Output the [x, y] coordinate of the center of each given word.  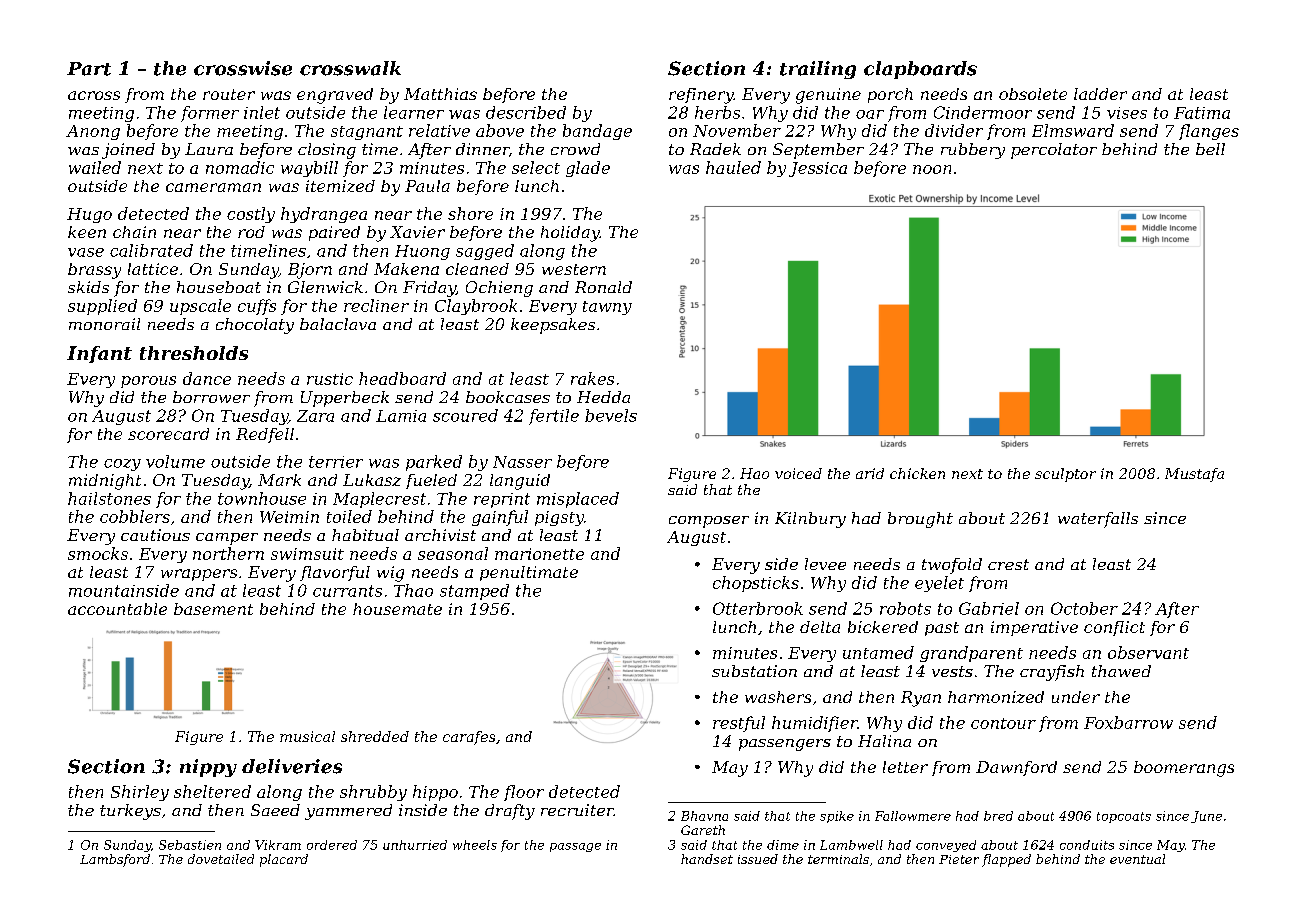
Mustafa [1194, 475]
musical [307, 736]
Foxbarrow [1128, 722]
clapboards [920, 70]
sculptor [1065, 475]
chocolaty [255, 326]
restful [739, 724]
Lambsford [115, 860]
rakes [592, 378]
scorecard [168, 434]
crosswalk [350, 68]
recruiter [577, 810]
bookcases [508, 397]
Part [89, 69]
